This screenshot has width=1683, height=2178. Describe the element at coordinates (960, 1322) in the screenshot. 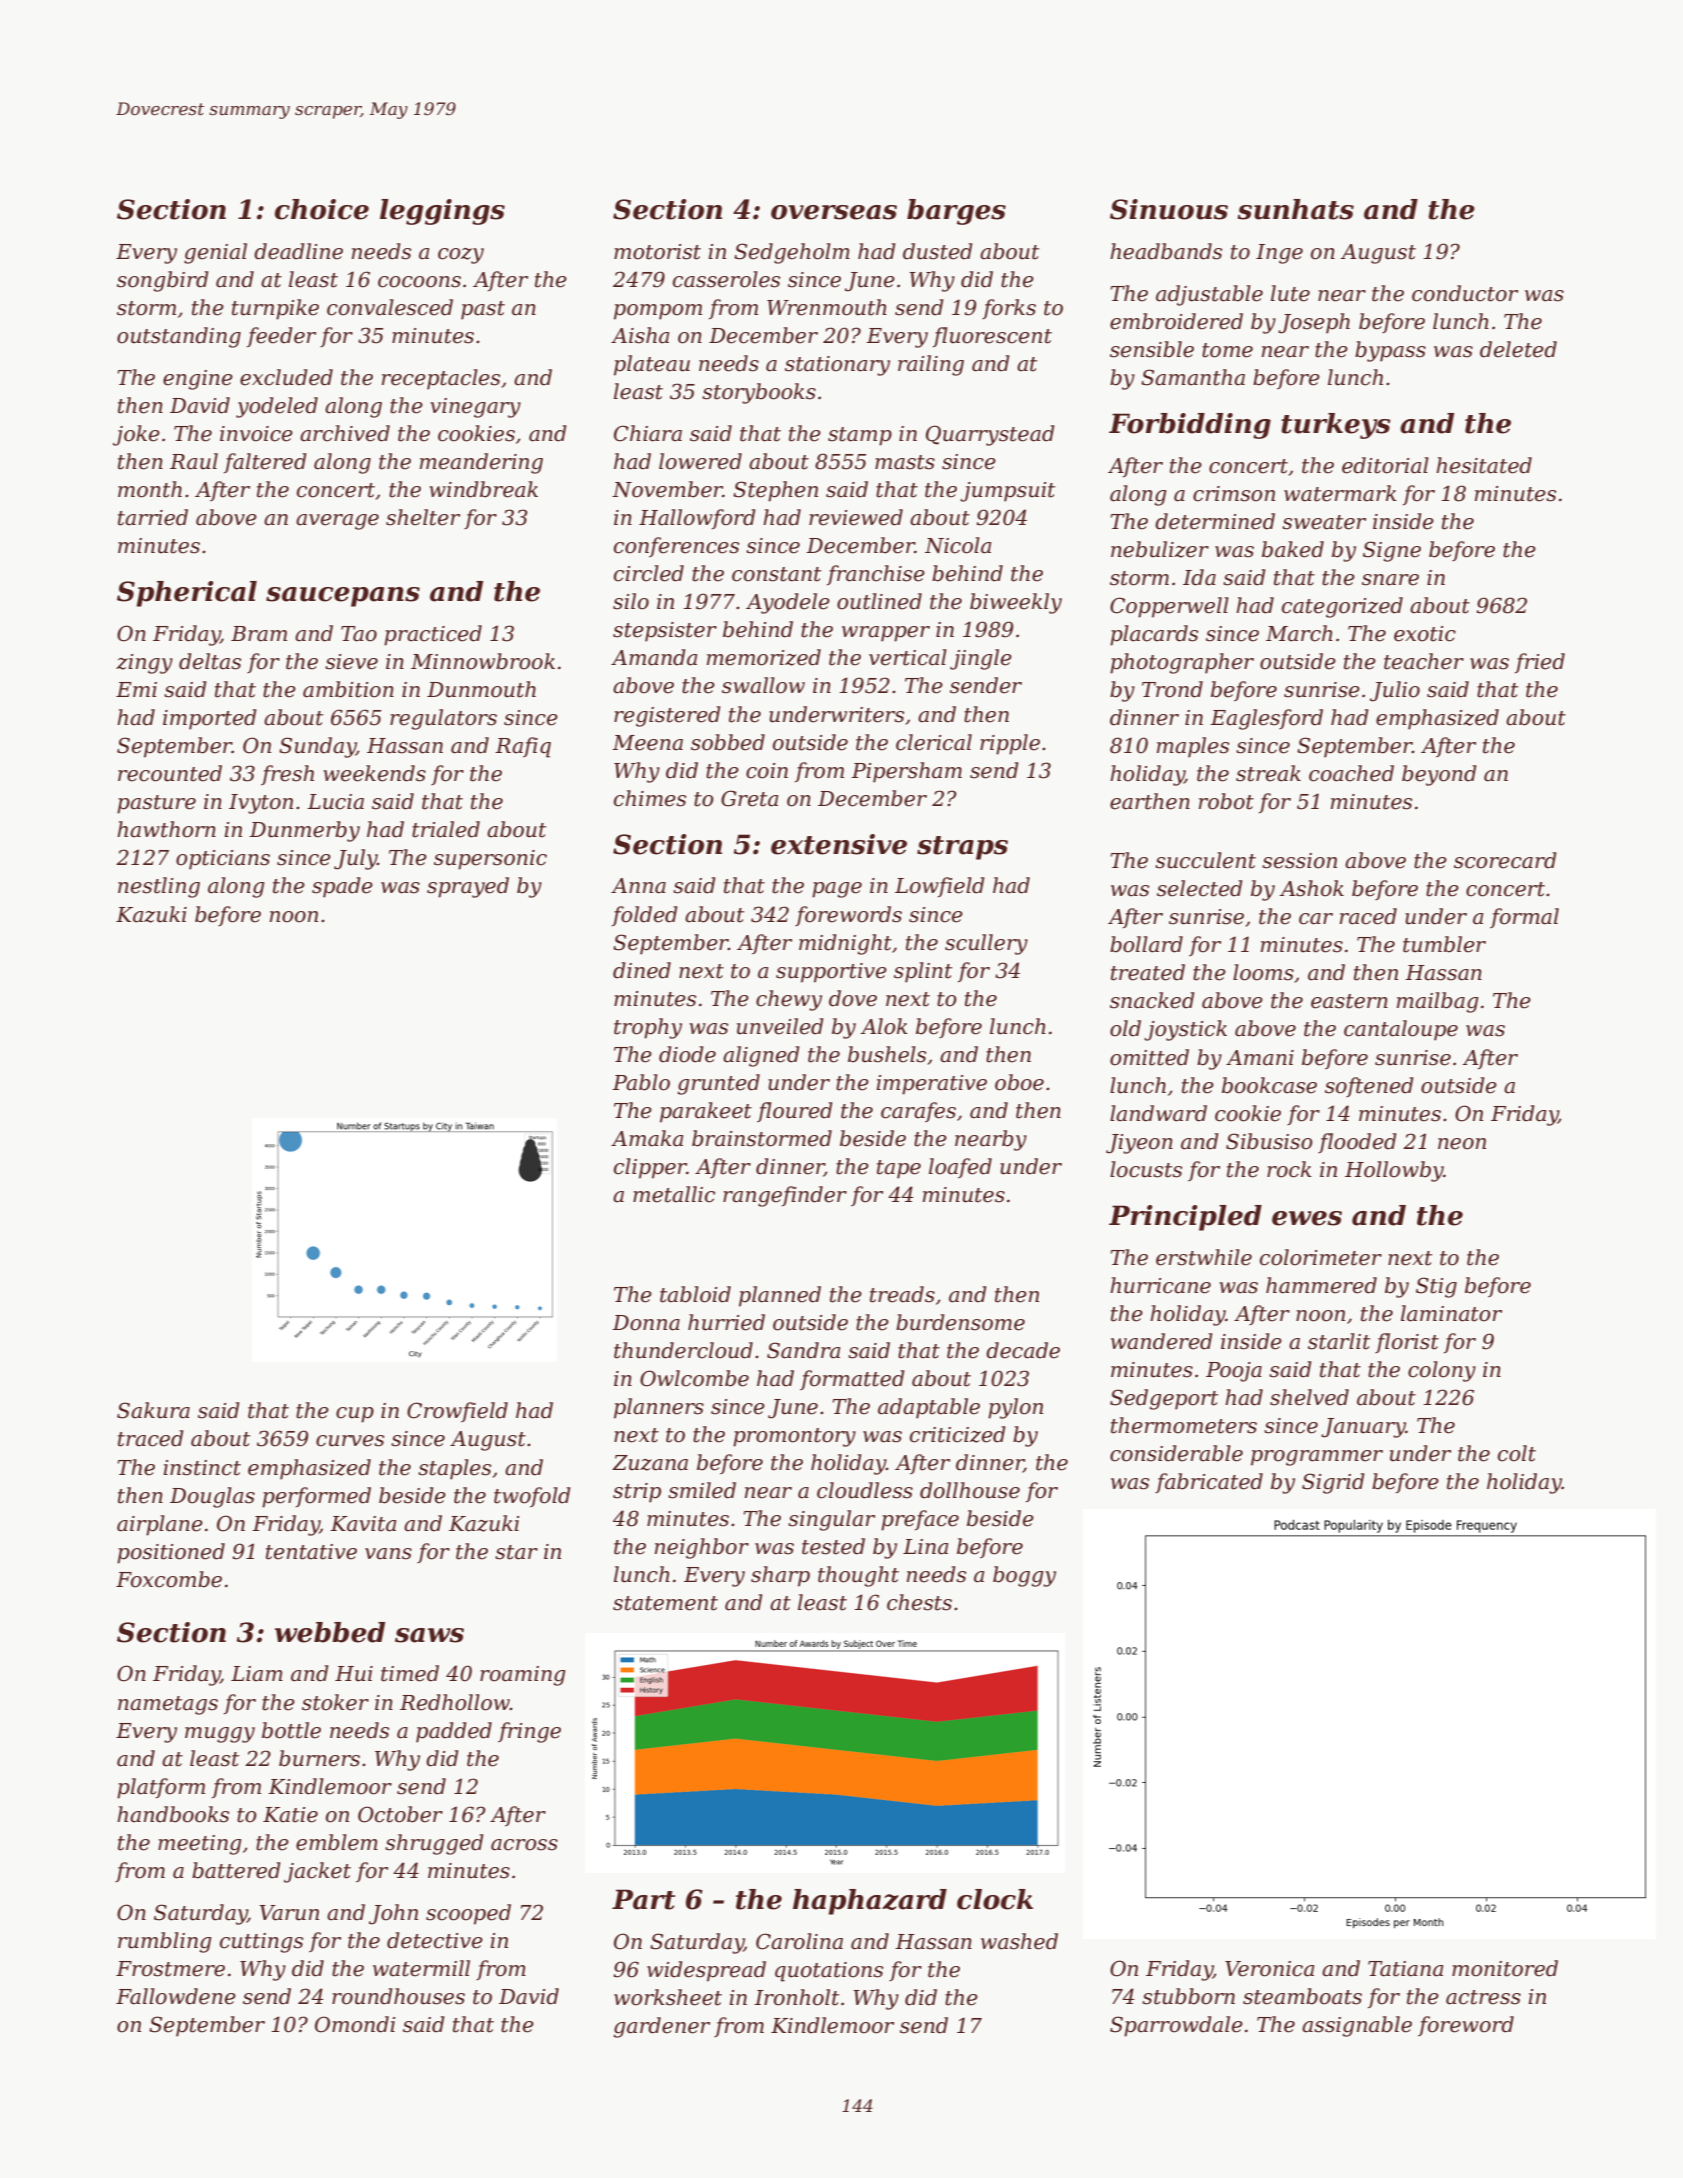

I see `burdensome` at that location.
